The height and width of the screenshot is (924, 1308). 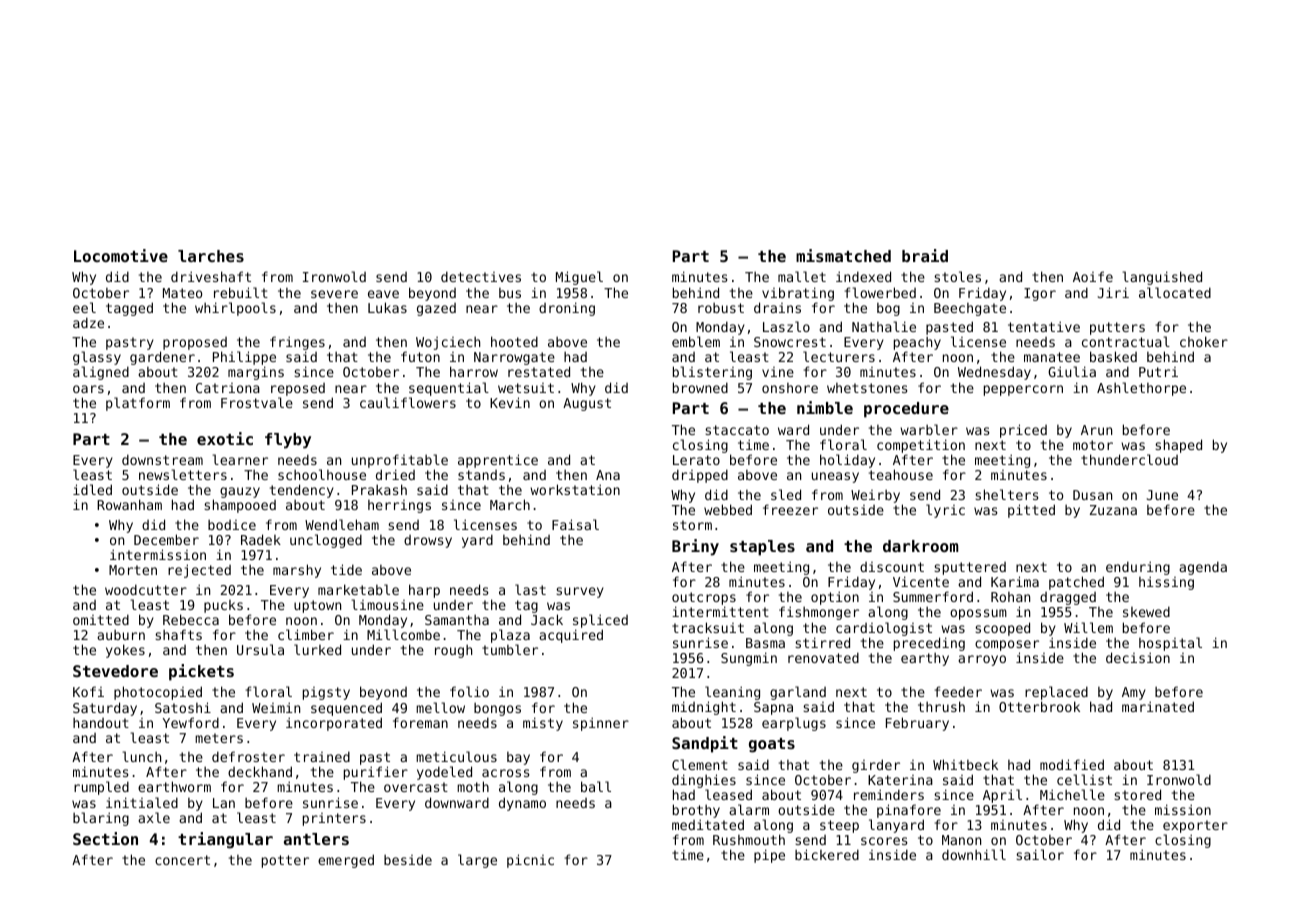 What do you see at coordinates (498, 461) in the screenshot?
I see `apprentice` at bounding box center [498, 461].
